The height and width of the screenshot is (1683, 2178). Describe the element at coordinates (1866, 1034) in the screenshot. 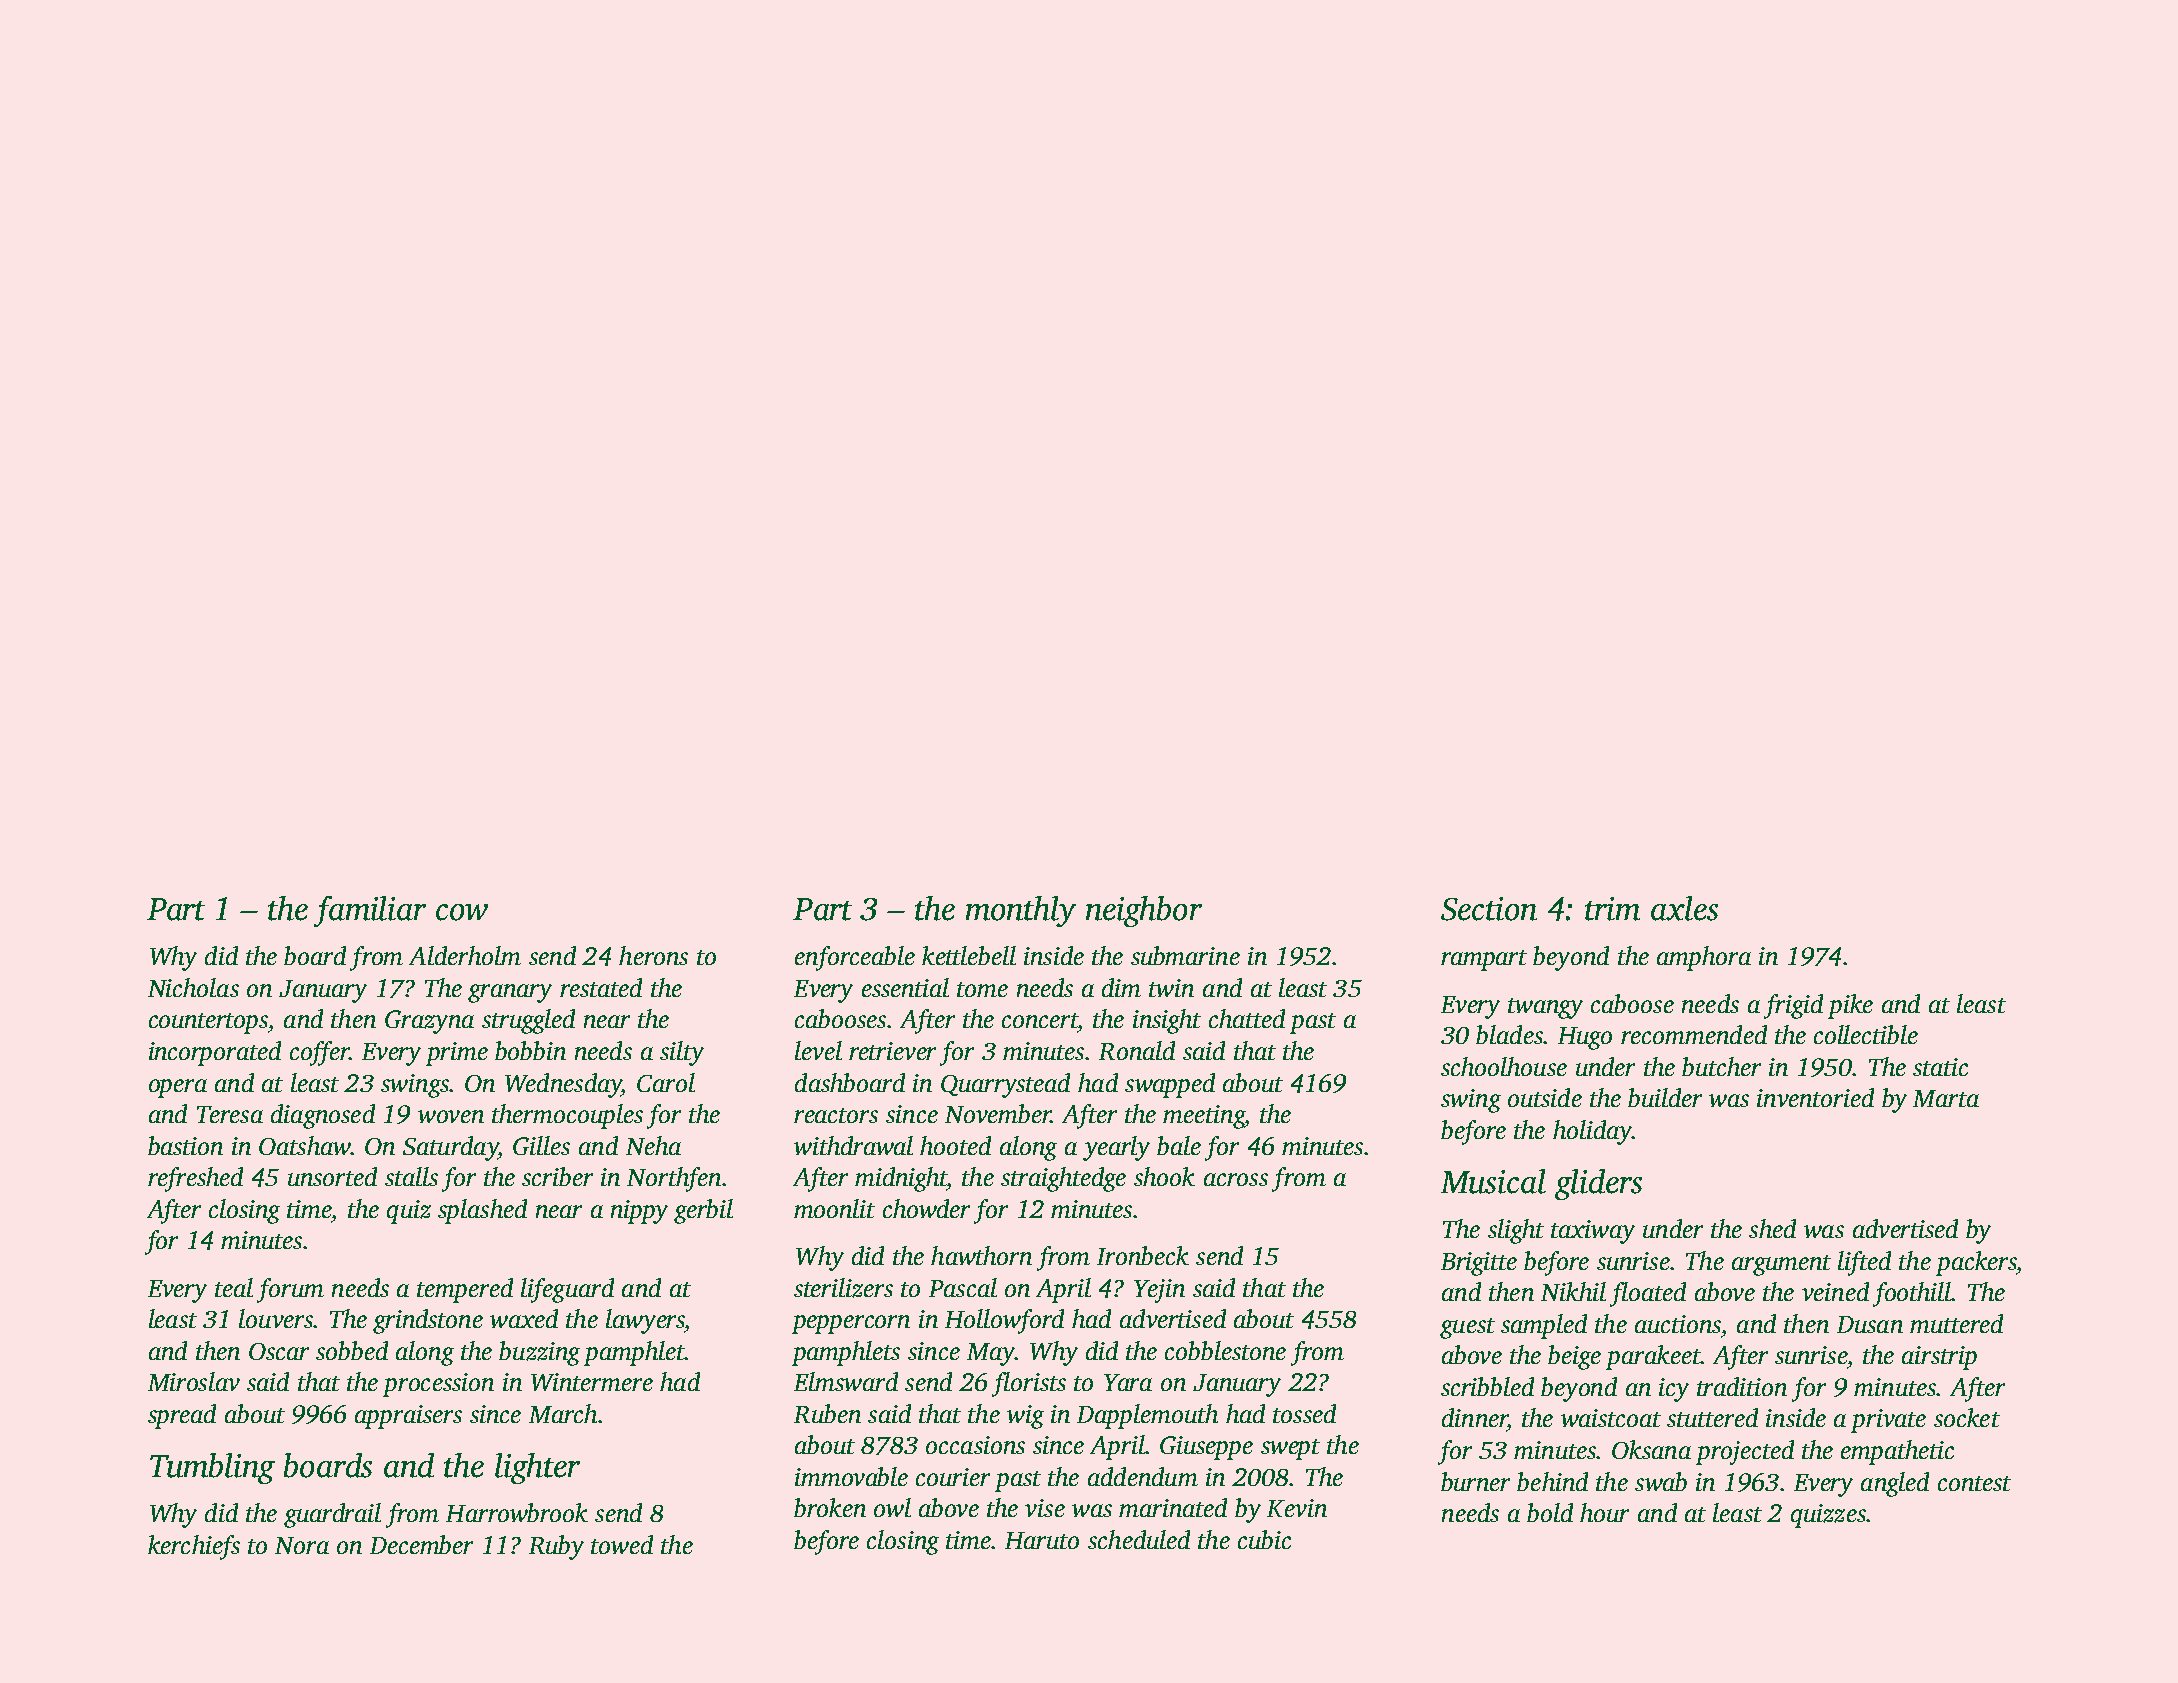

I see `collectible` at that location.
